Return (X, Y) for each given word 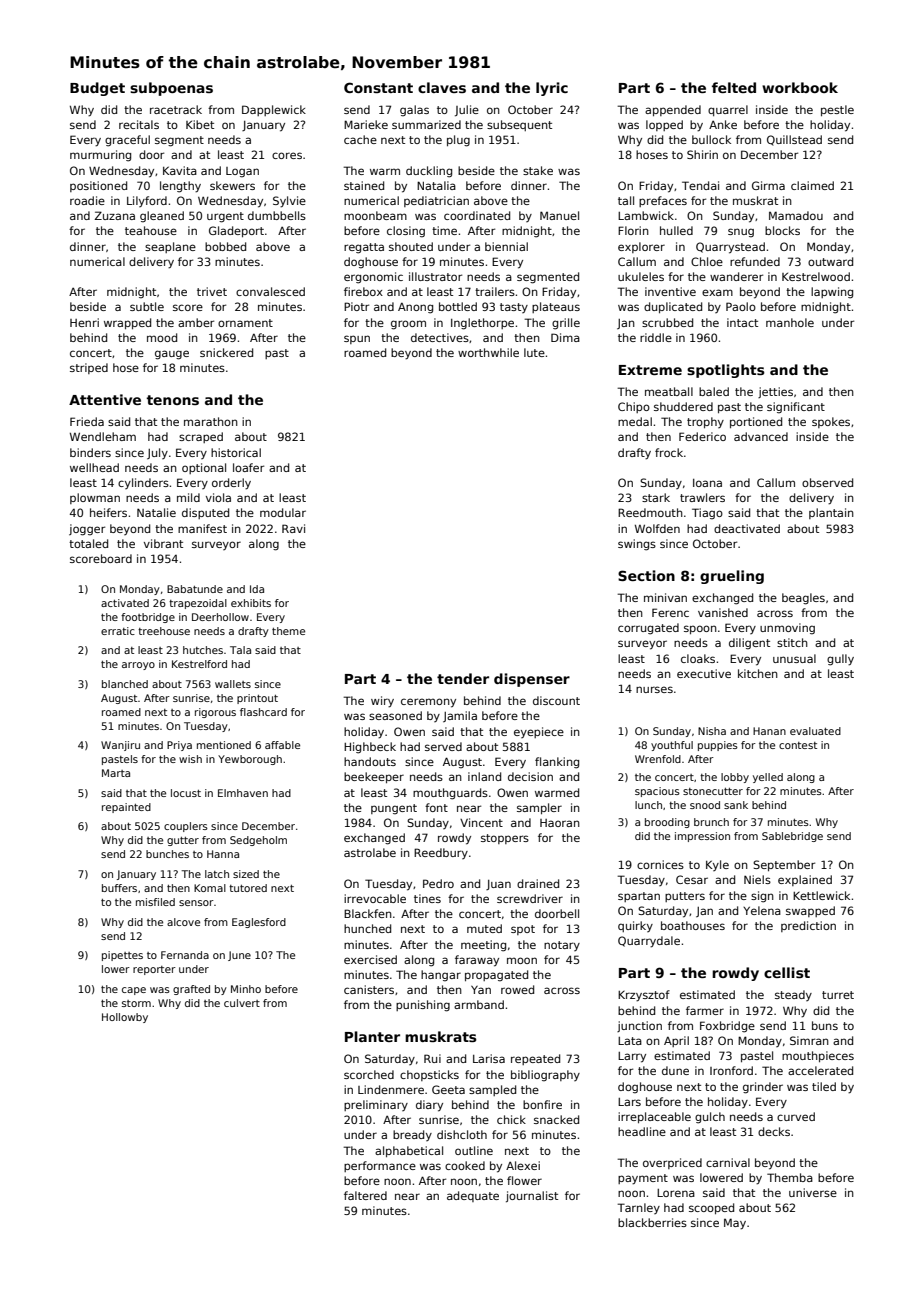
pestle (837, 110)
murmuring (100, 156)
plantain (831, 513)
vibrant (163, 543)
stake (538, 170)
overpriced (672, 1163)
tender (463, 678)
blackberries (652, 1222)
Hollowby (125, 1018)
